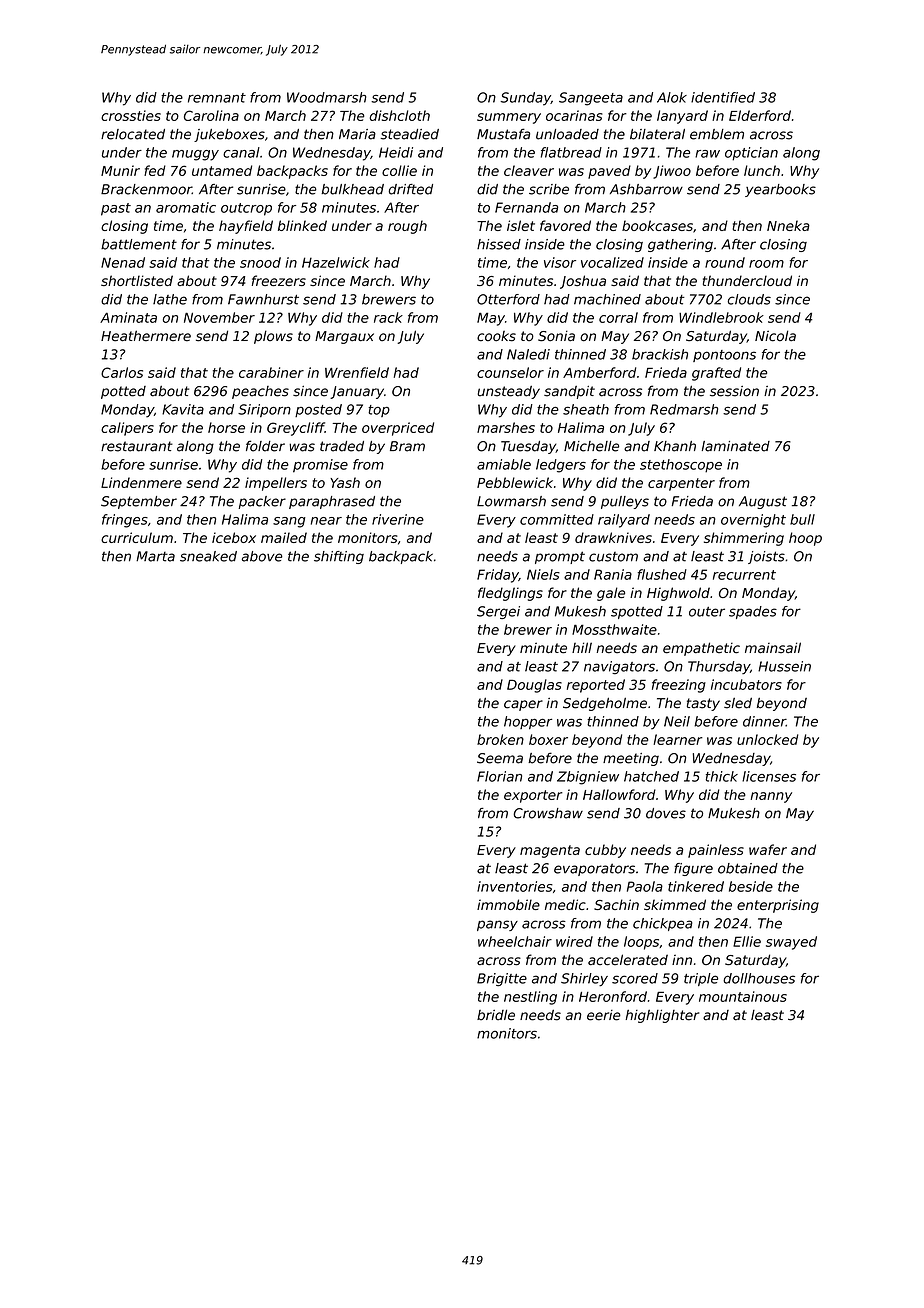  I want to click on aromatic, so click(186, 207).
